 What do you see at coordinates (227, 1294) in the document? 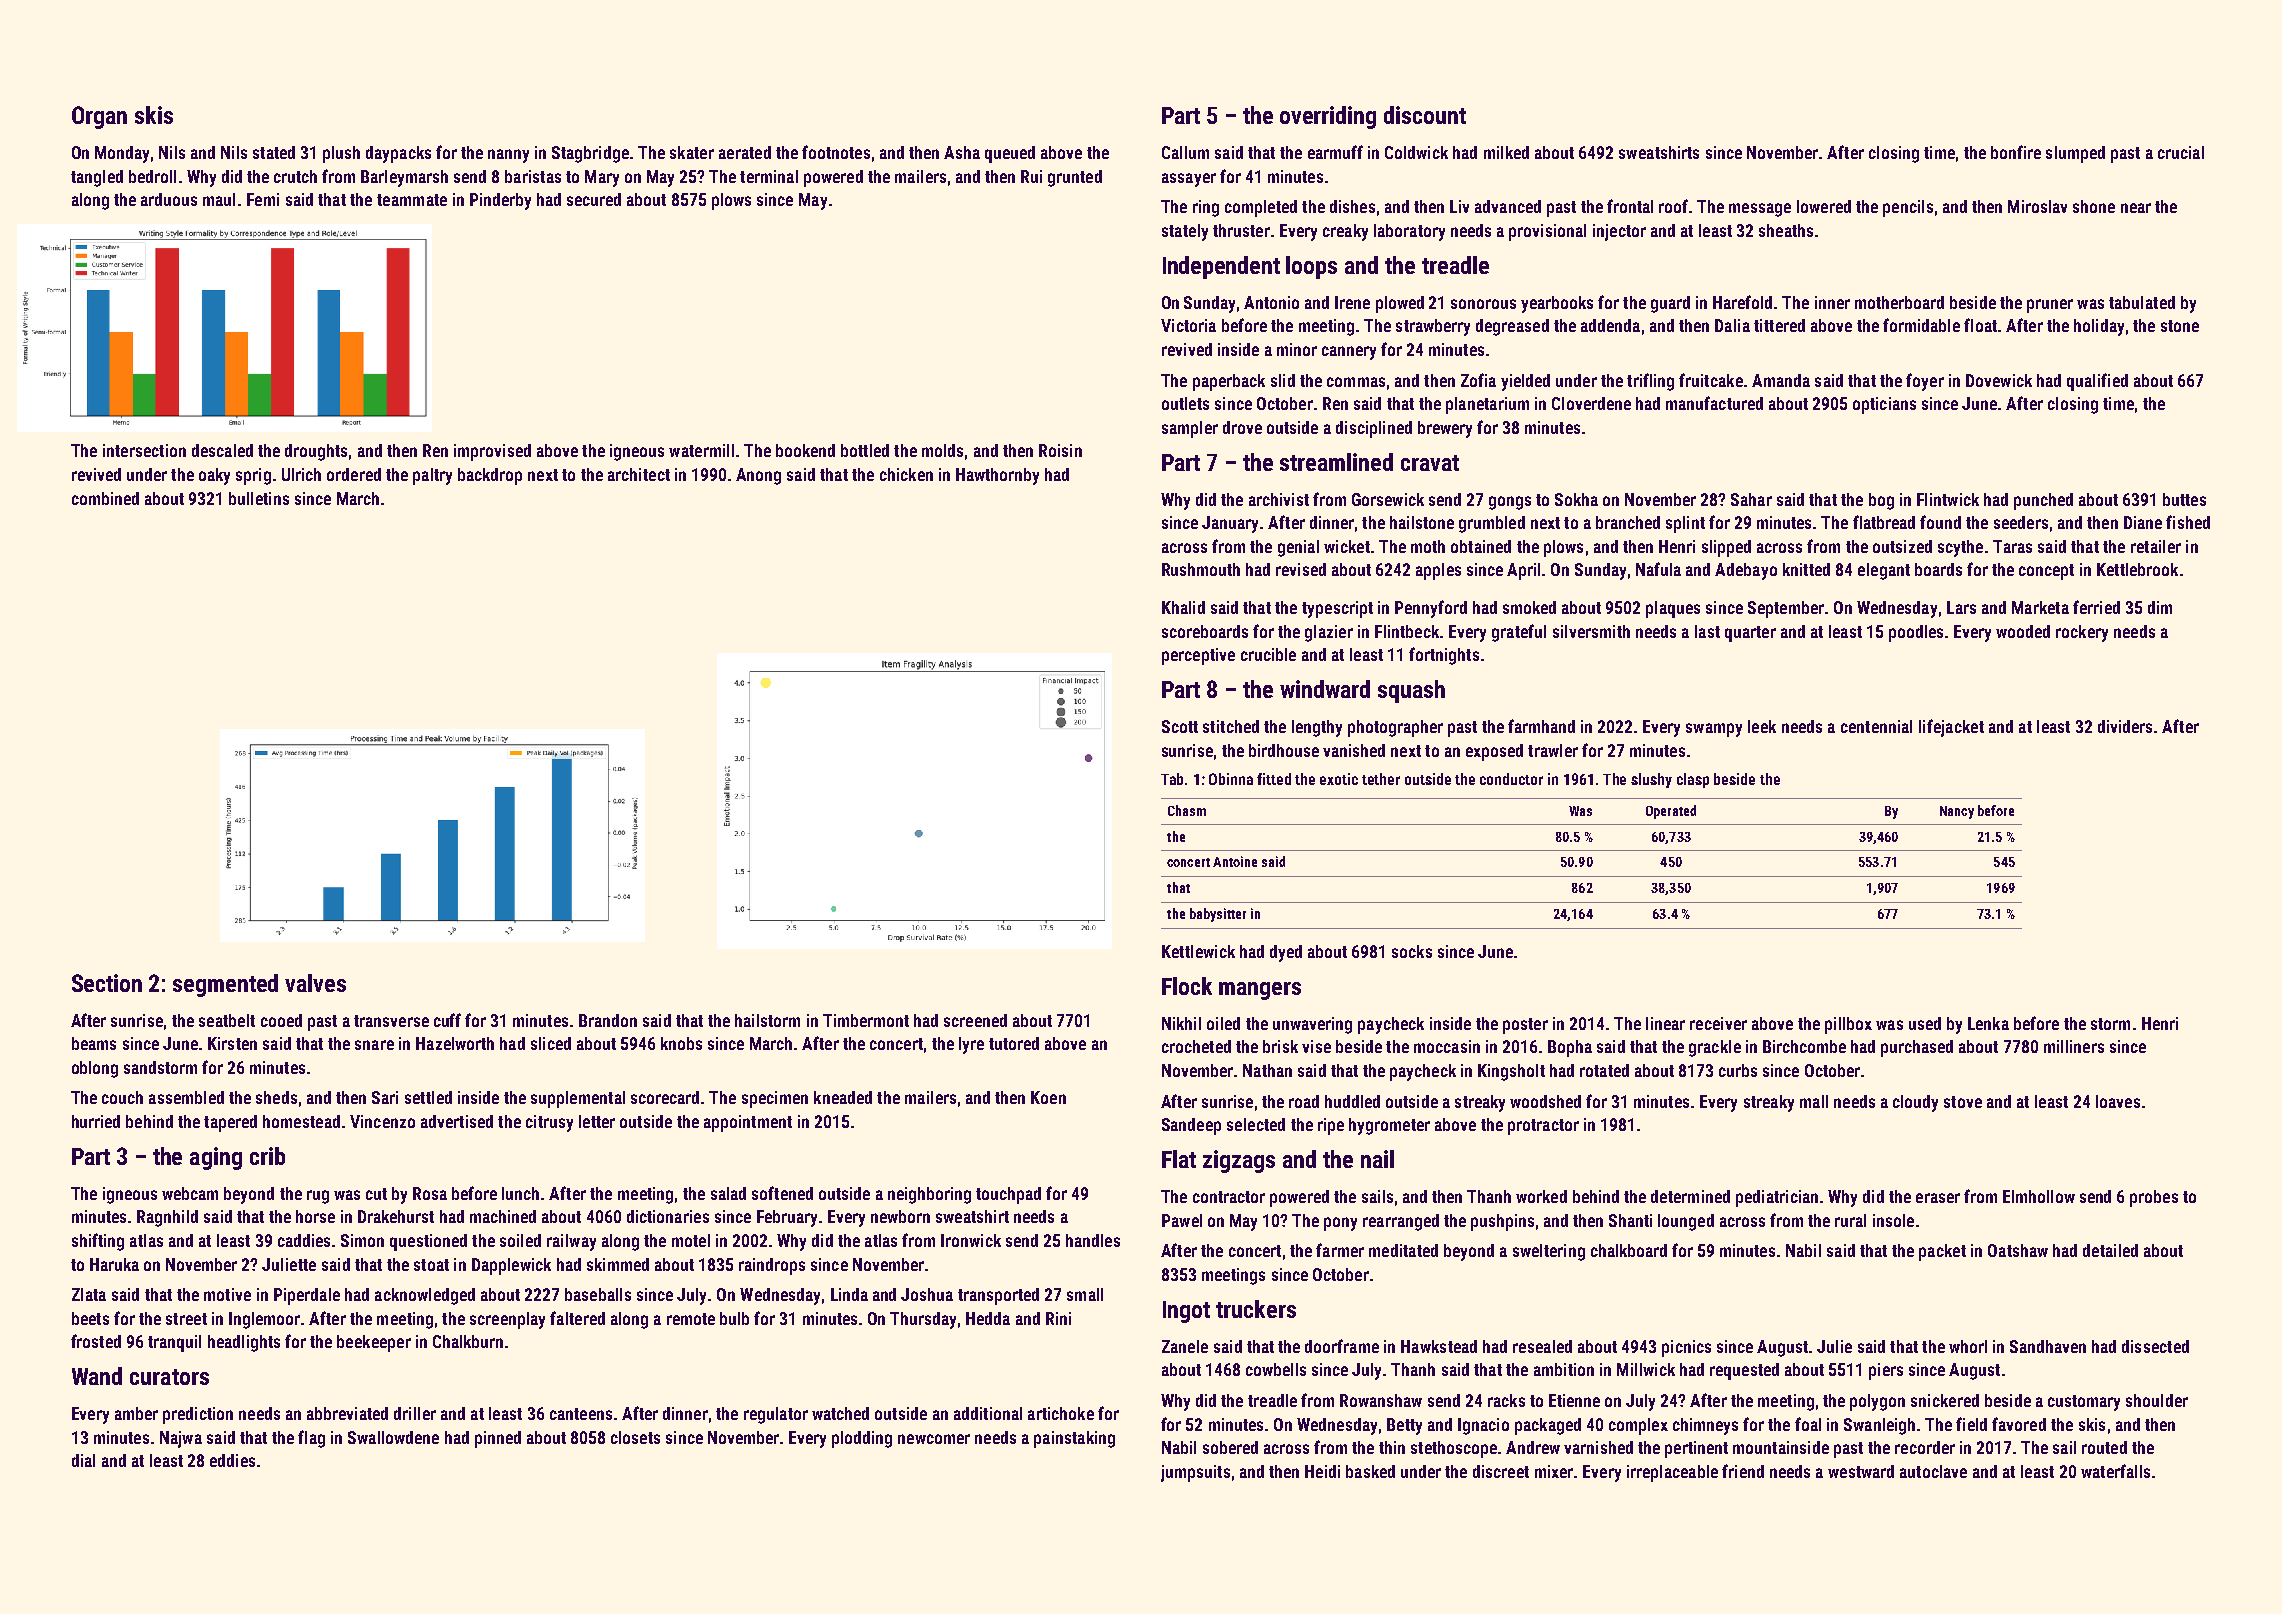
I see `motive` at bounding box center [227, 1294].
